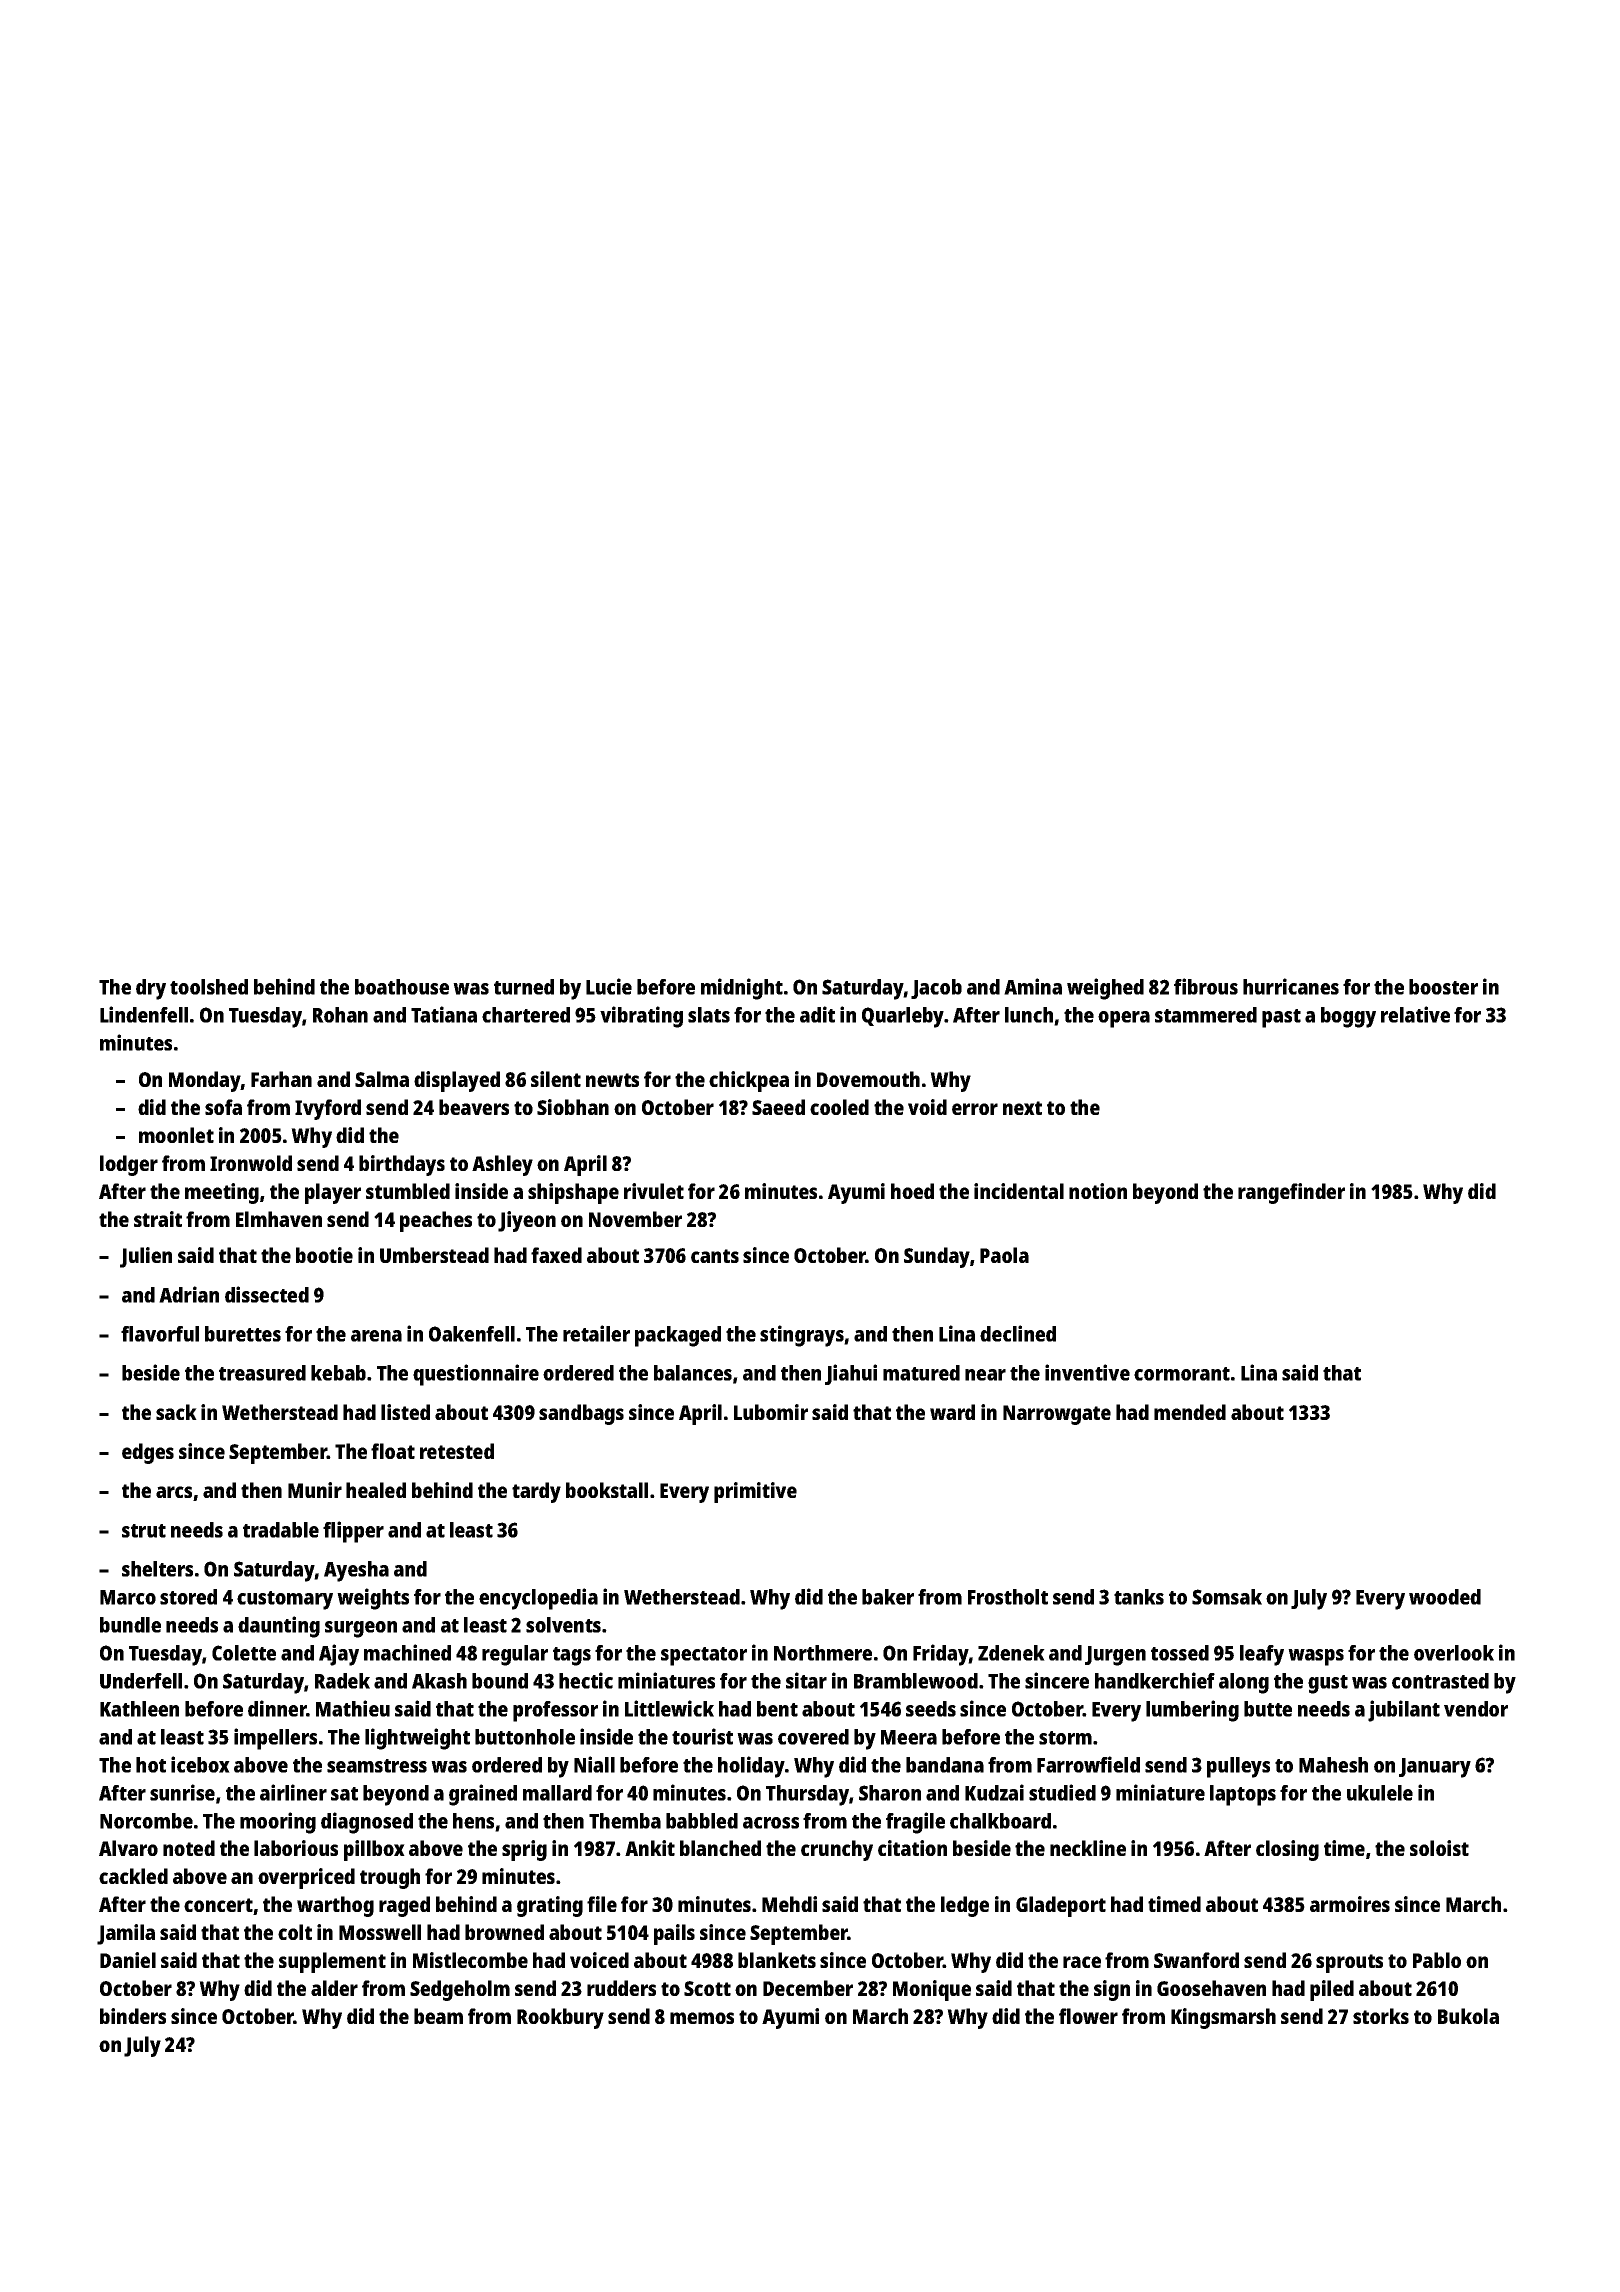  I want to click on declined, so click(1018, 1333).
